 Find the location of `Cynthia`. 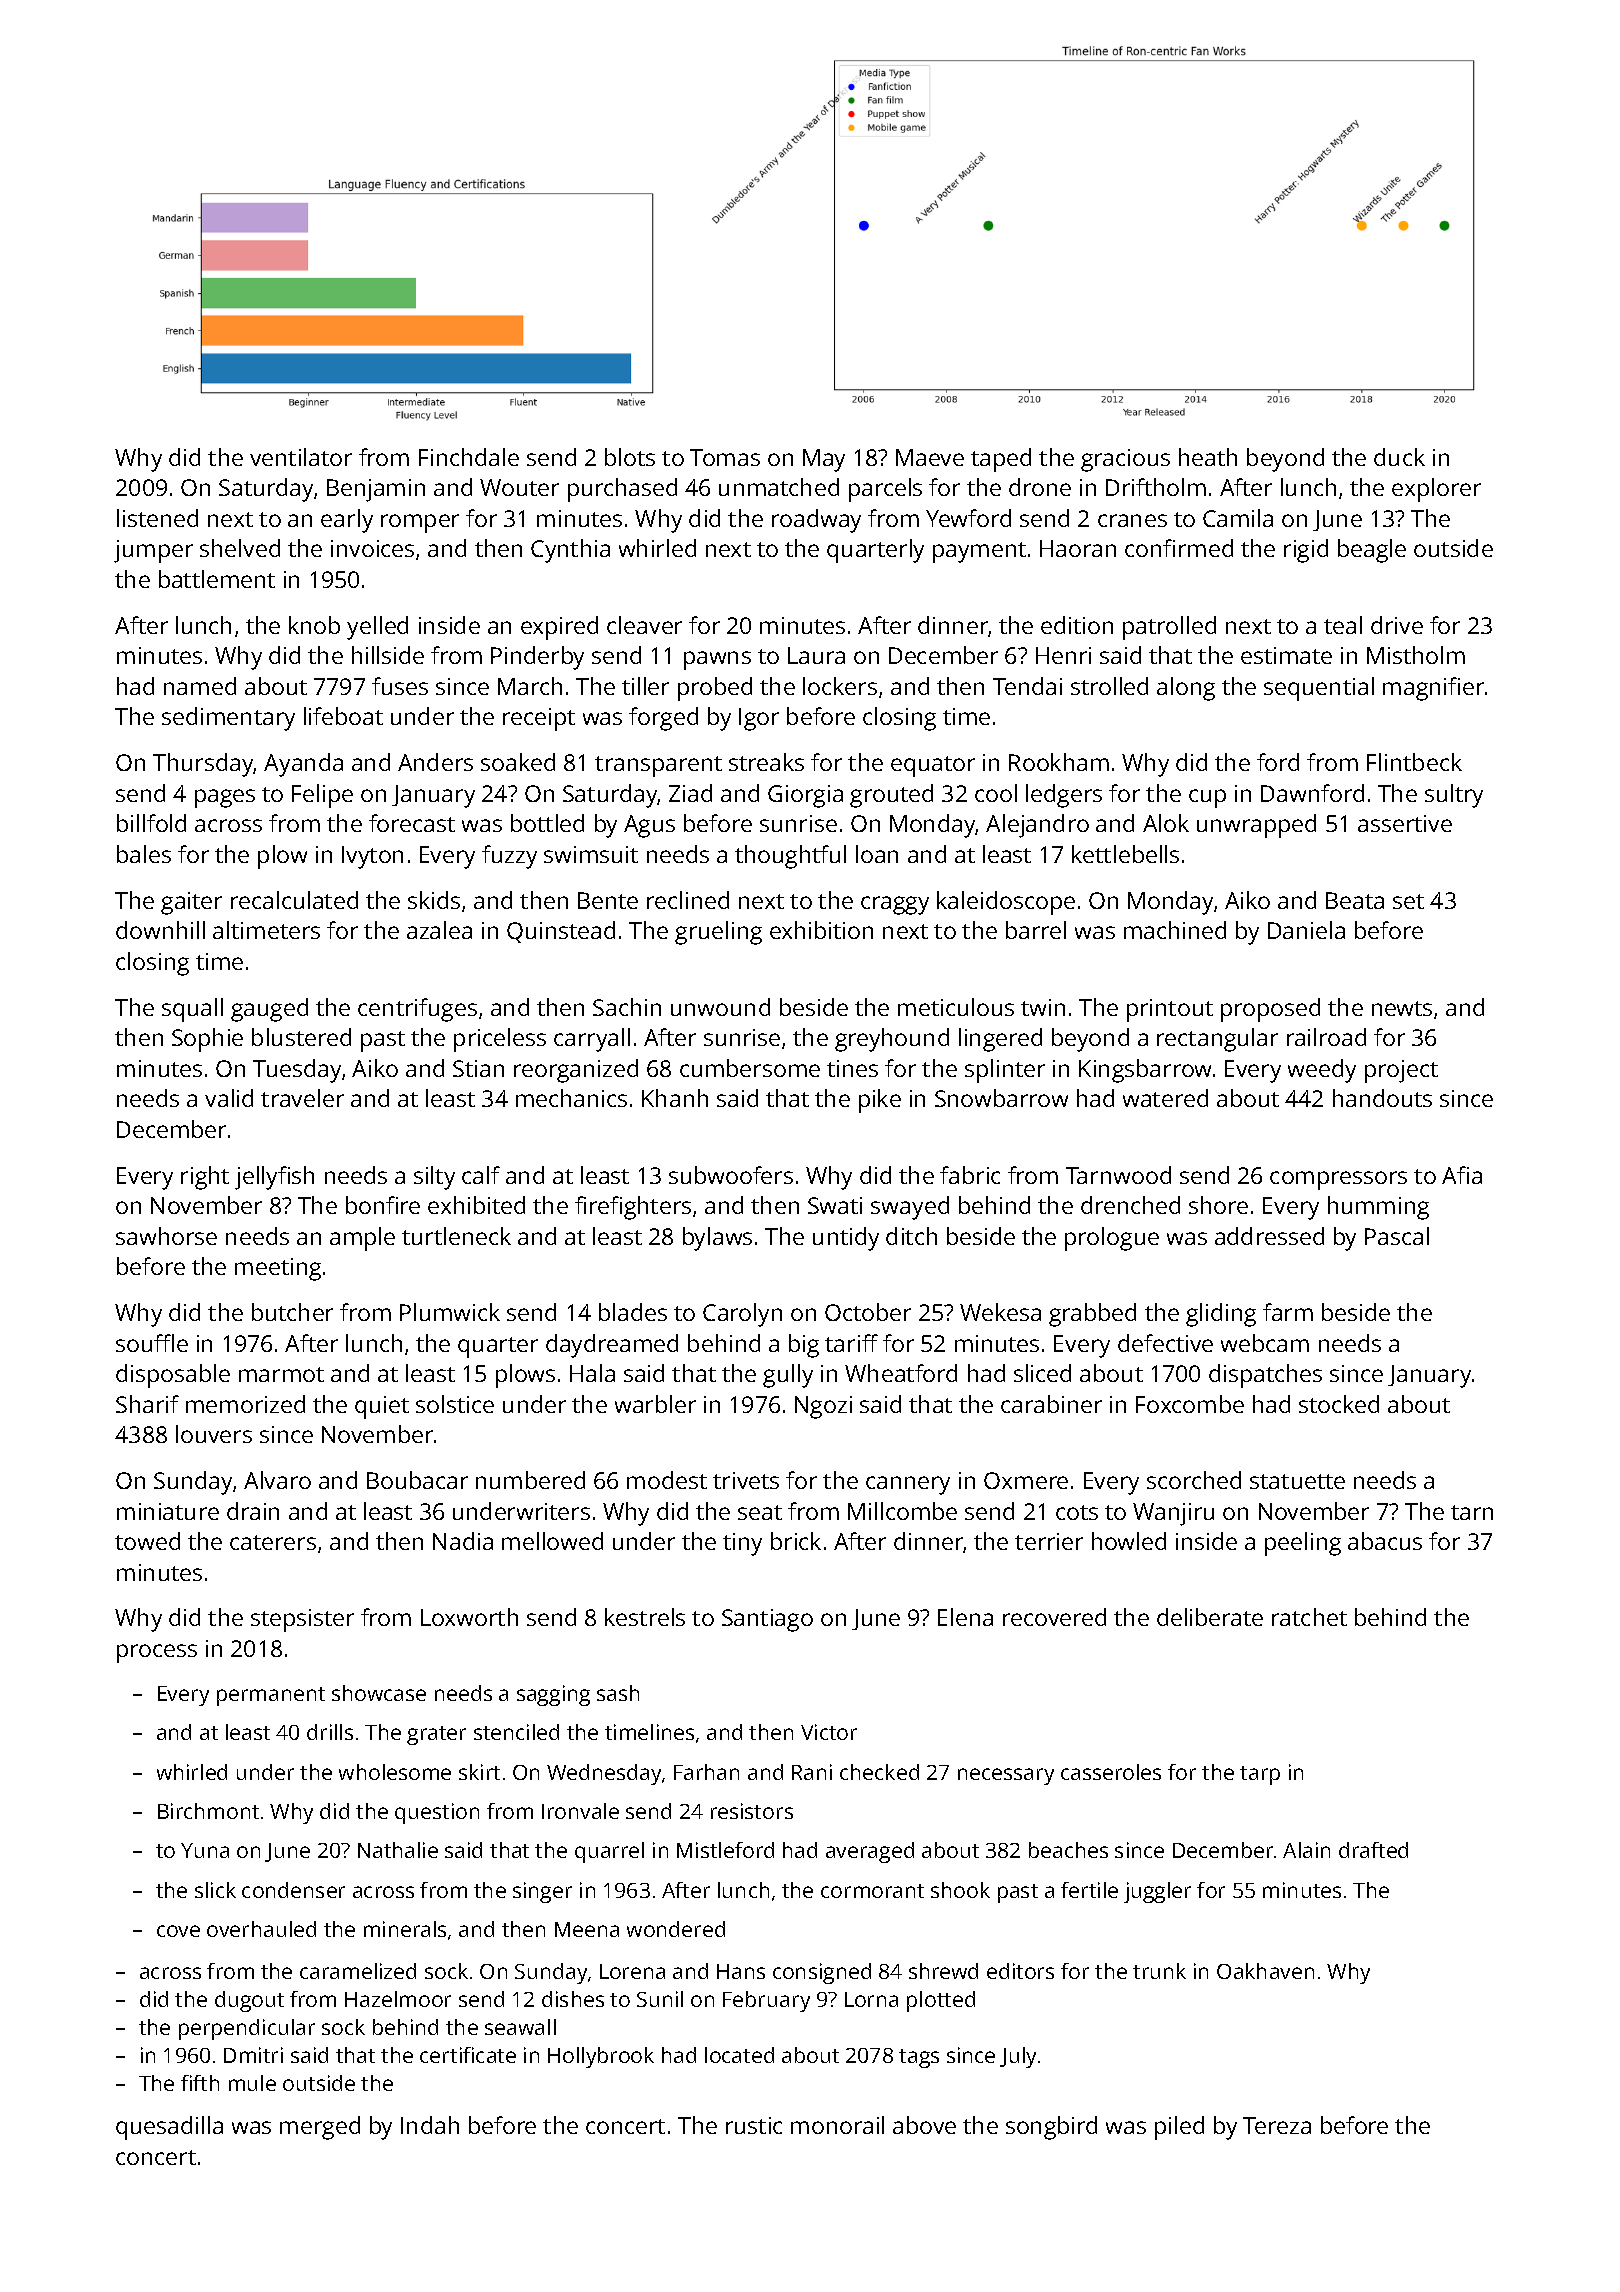

Cynthia is located at coordinates (570, 551).
